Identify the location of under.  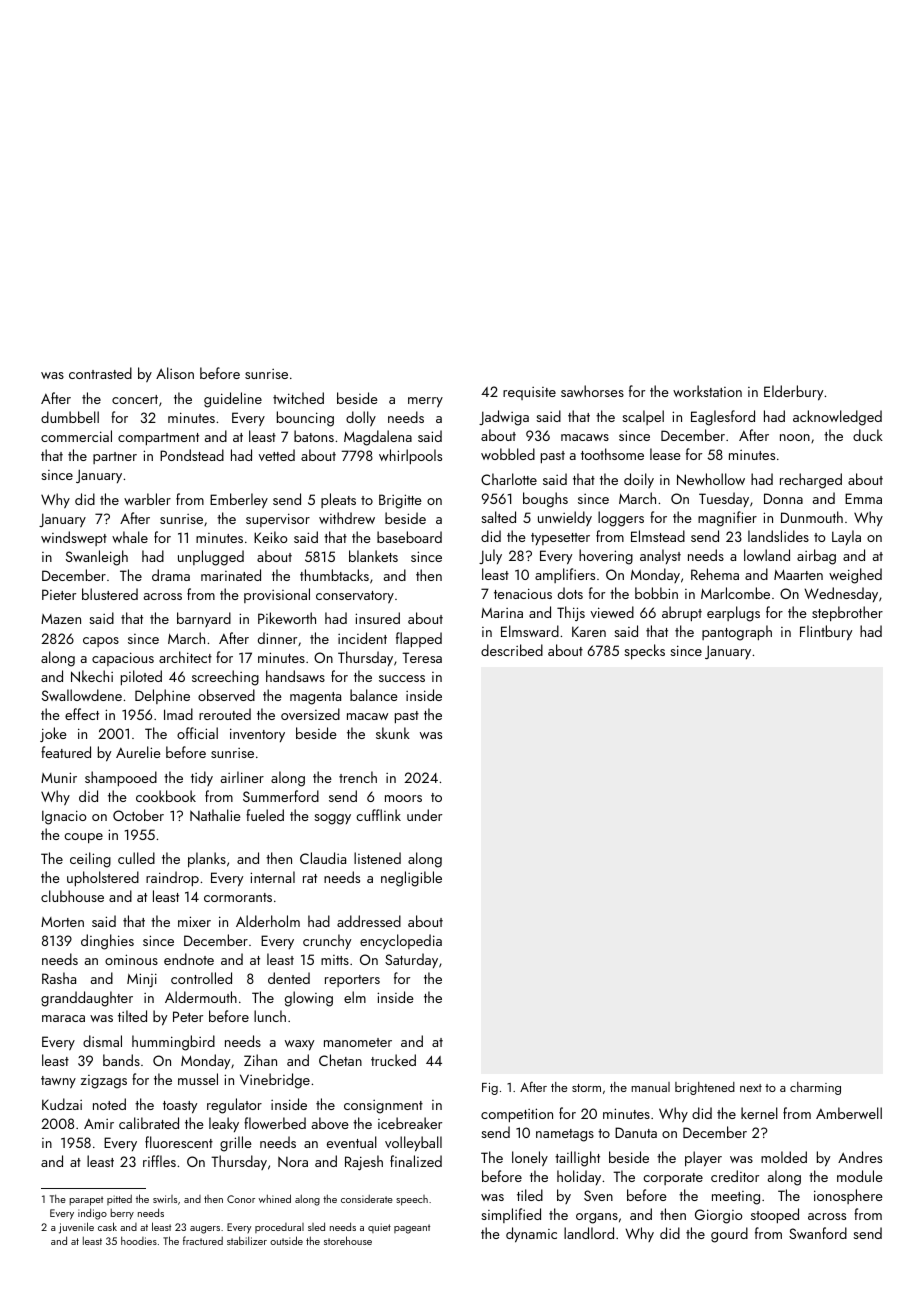
(424, 815).
